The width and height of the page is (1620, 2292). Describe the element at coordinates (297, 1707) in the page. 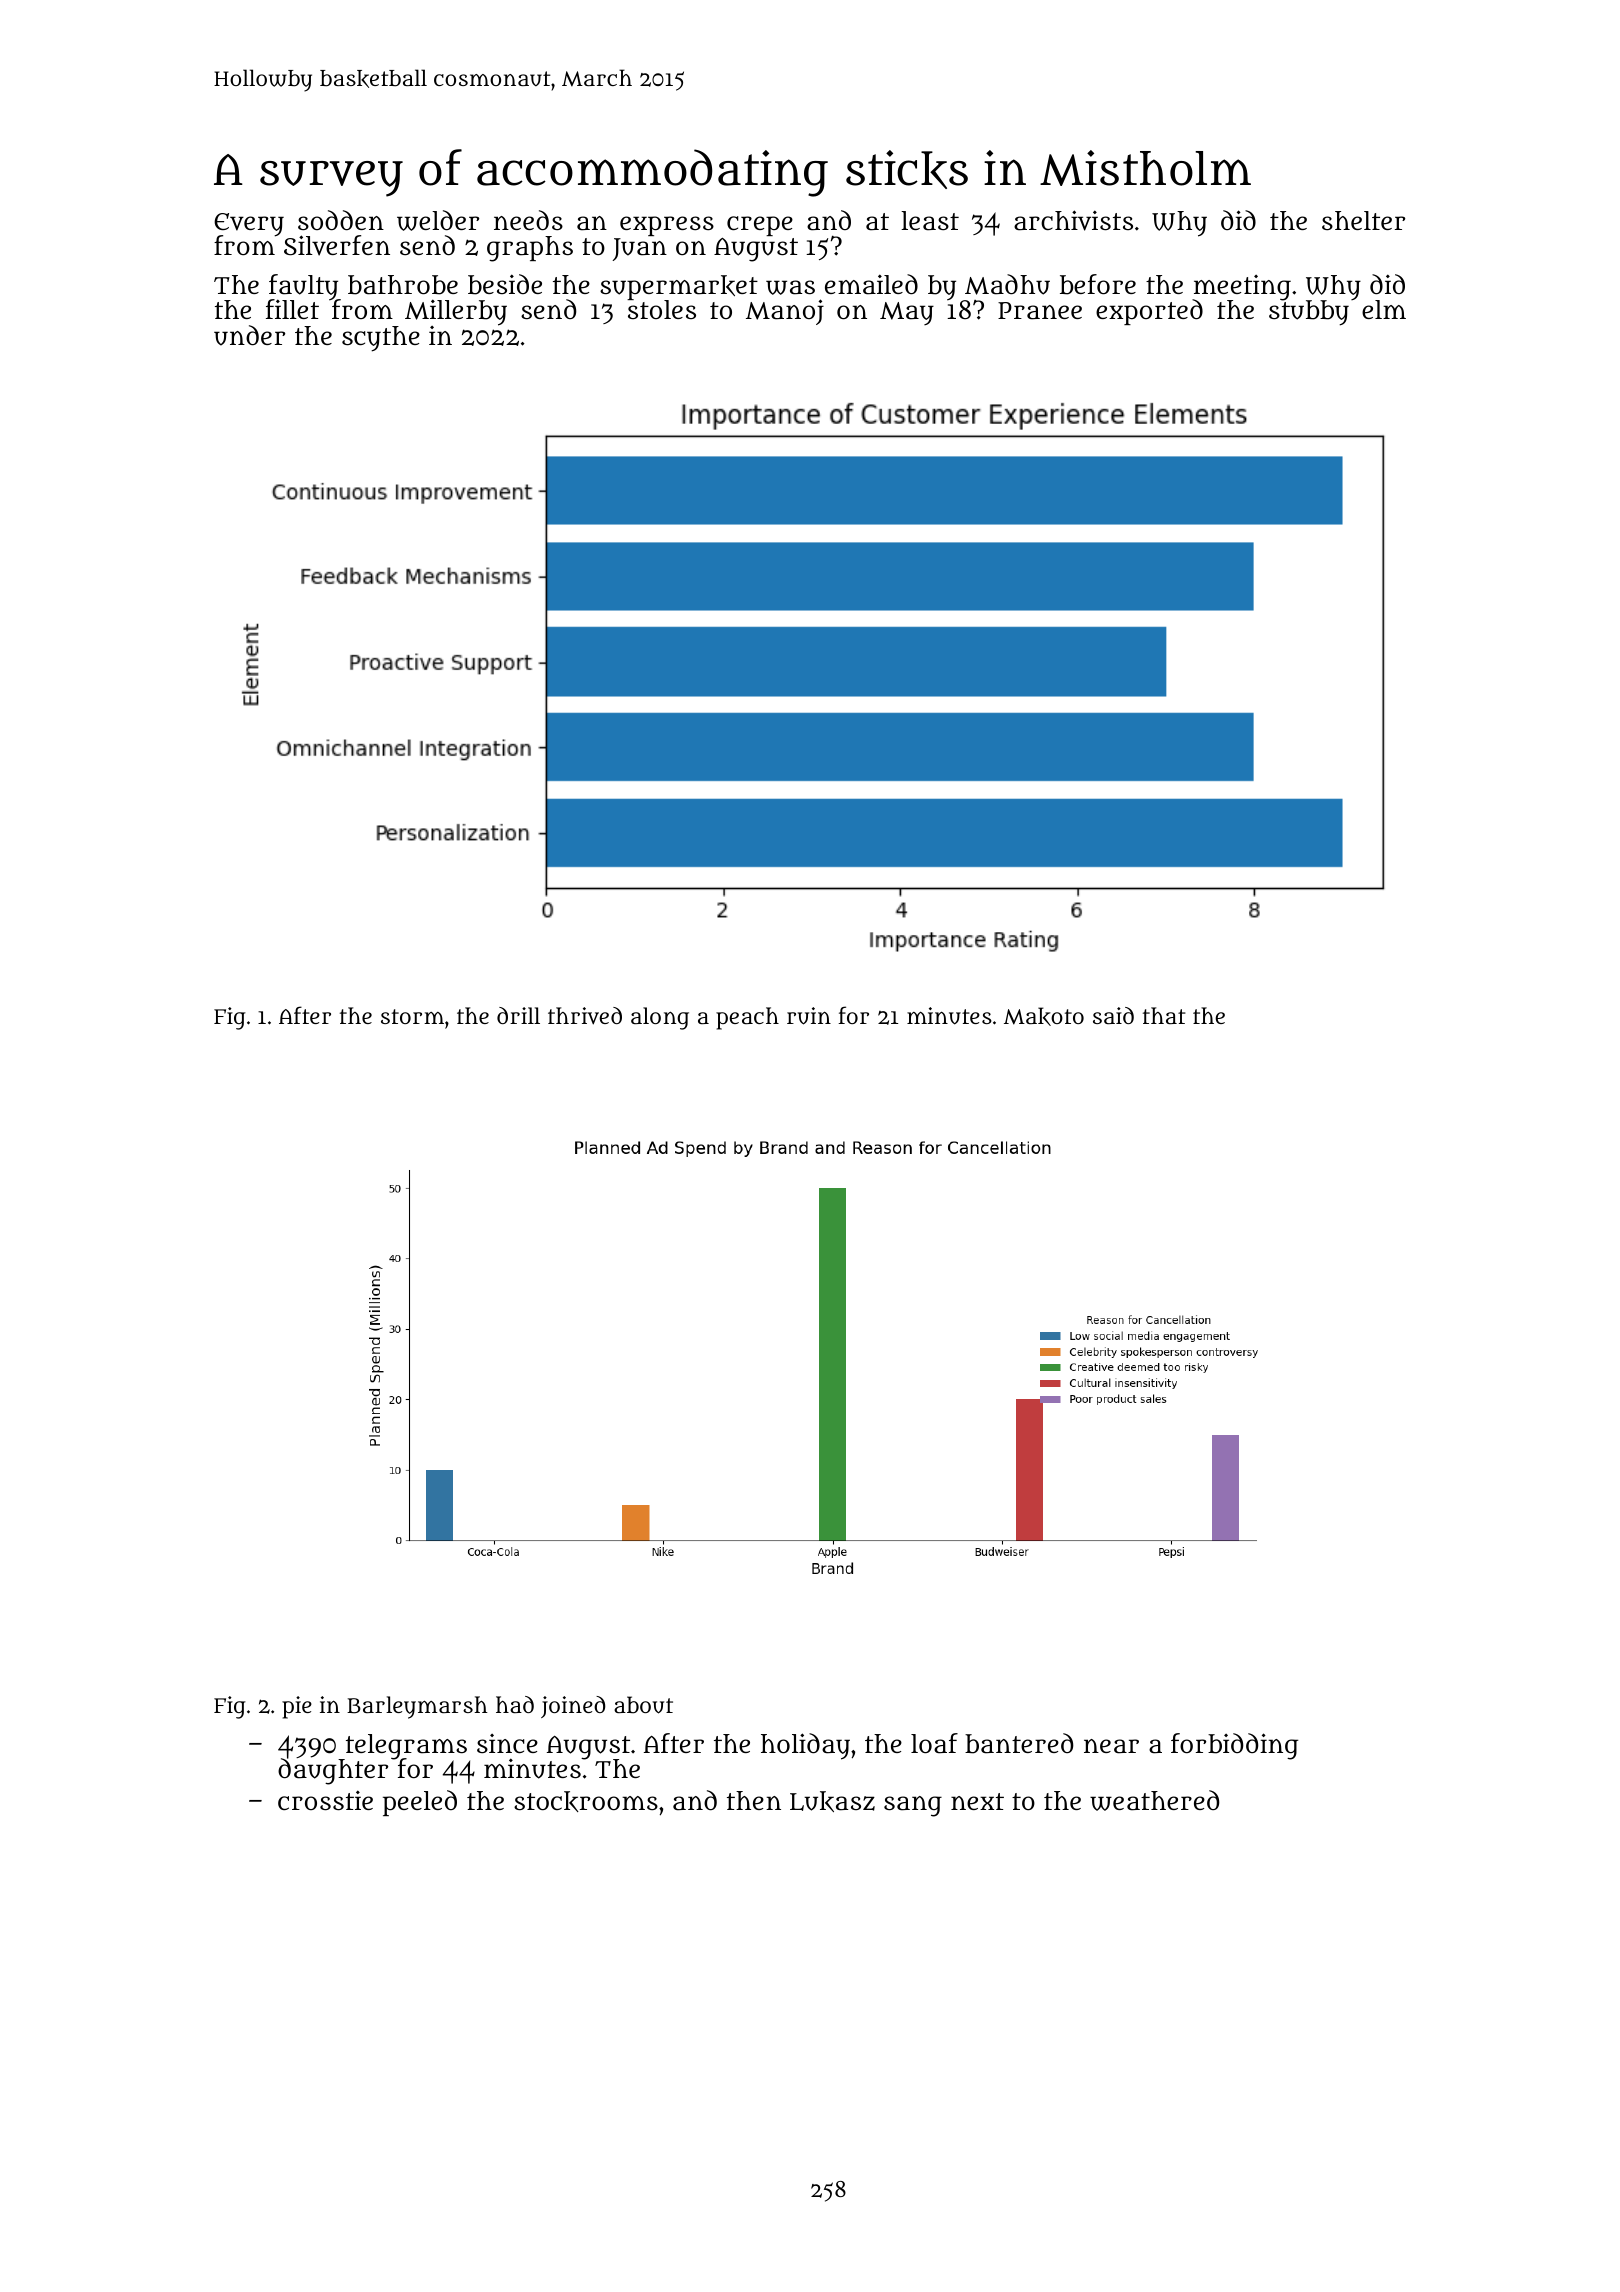

I see `pie` at that location.
